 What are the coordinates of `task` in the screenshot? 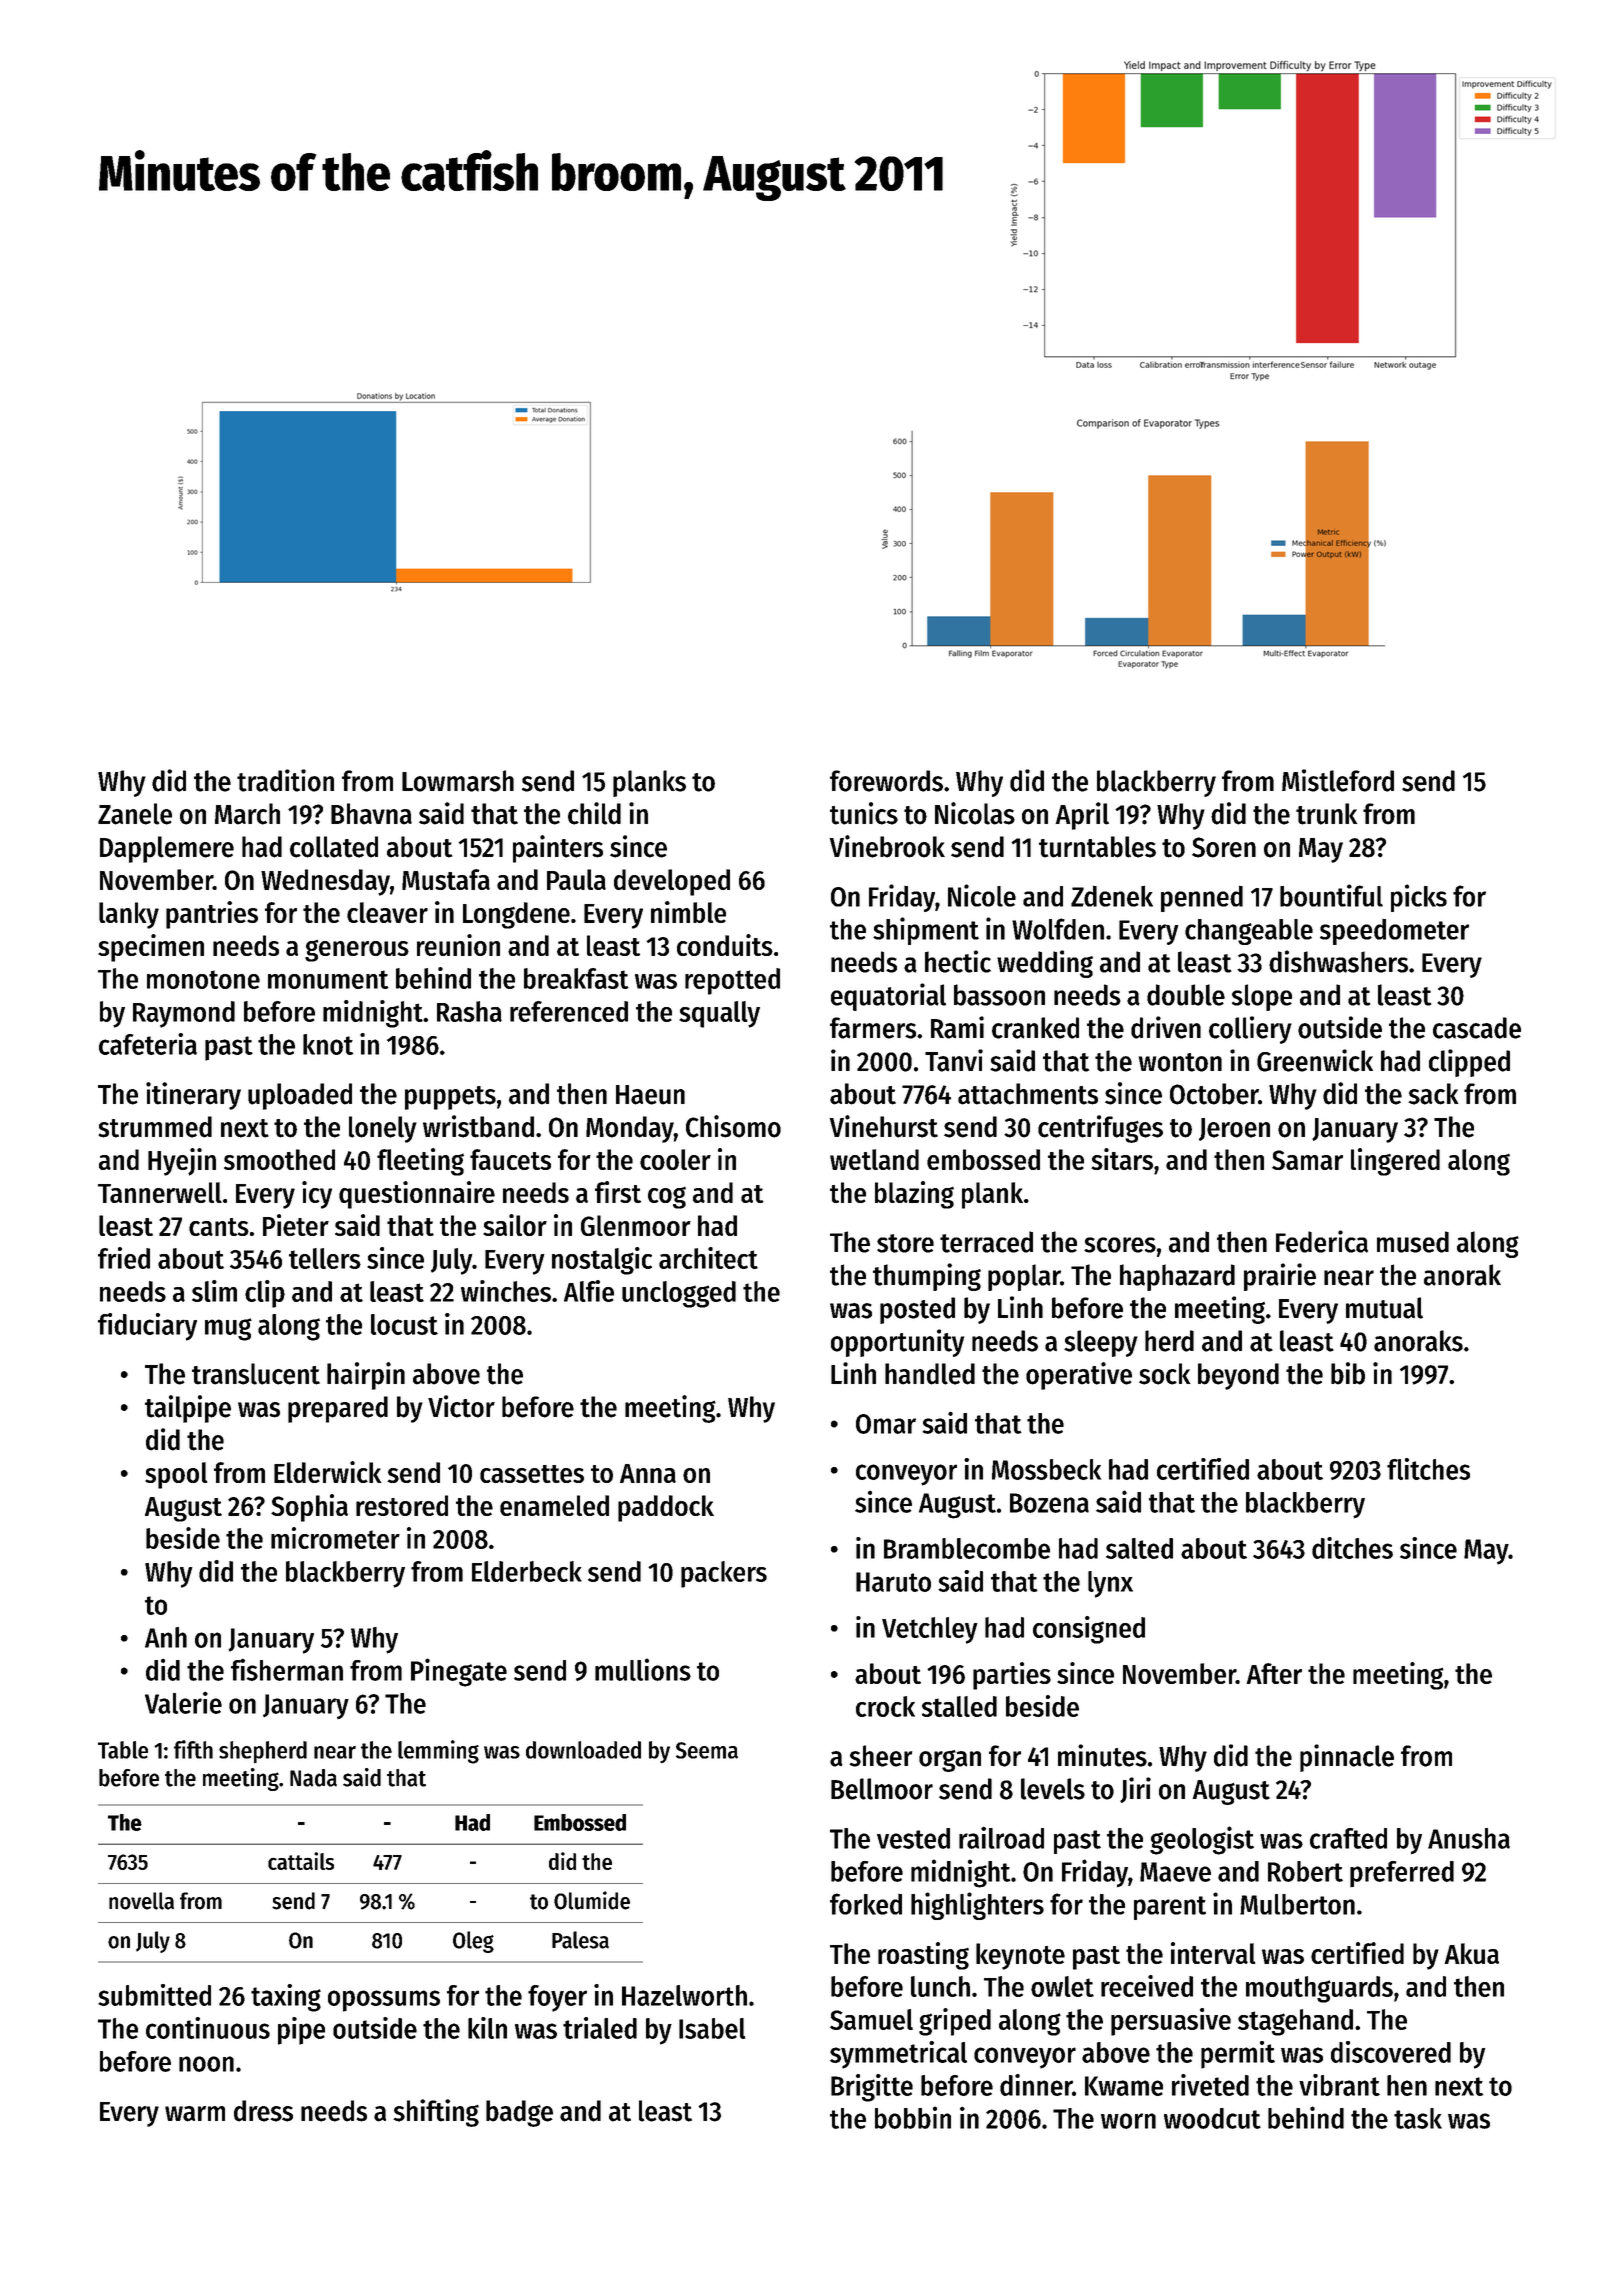 It's located at (1418, 2118).
